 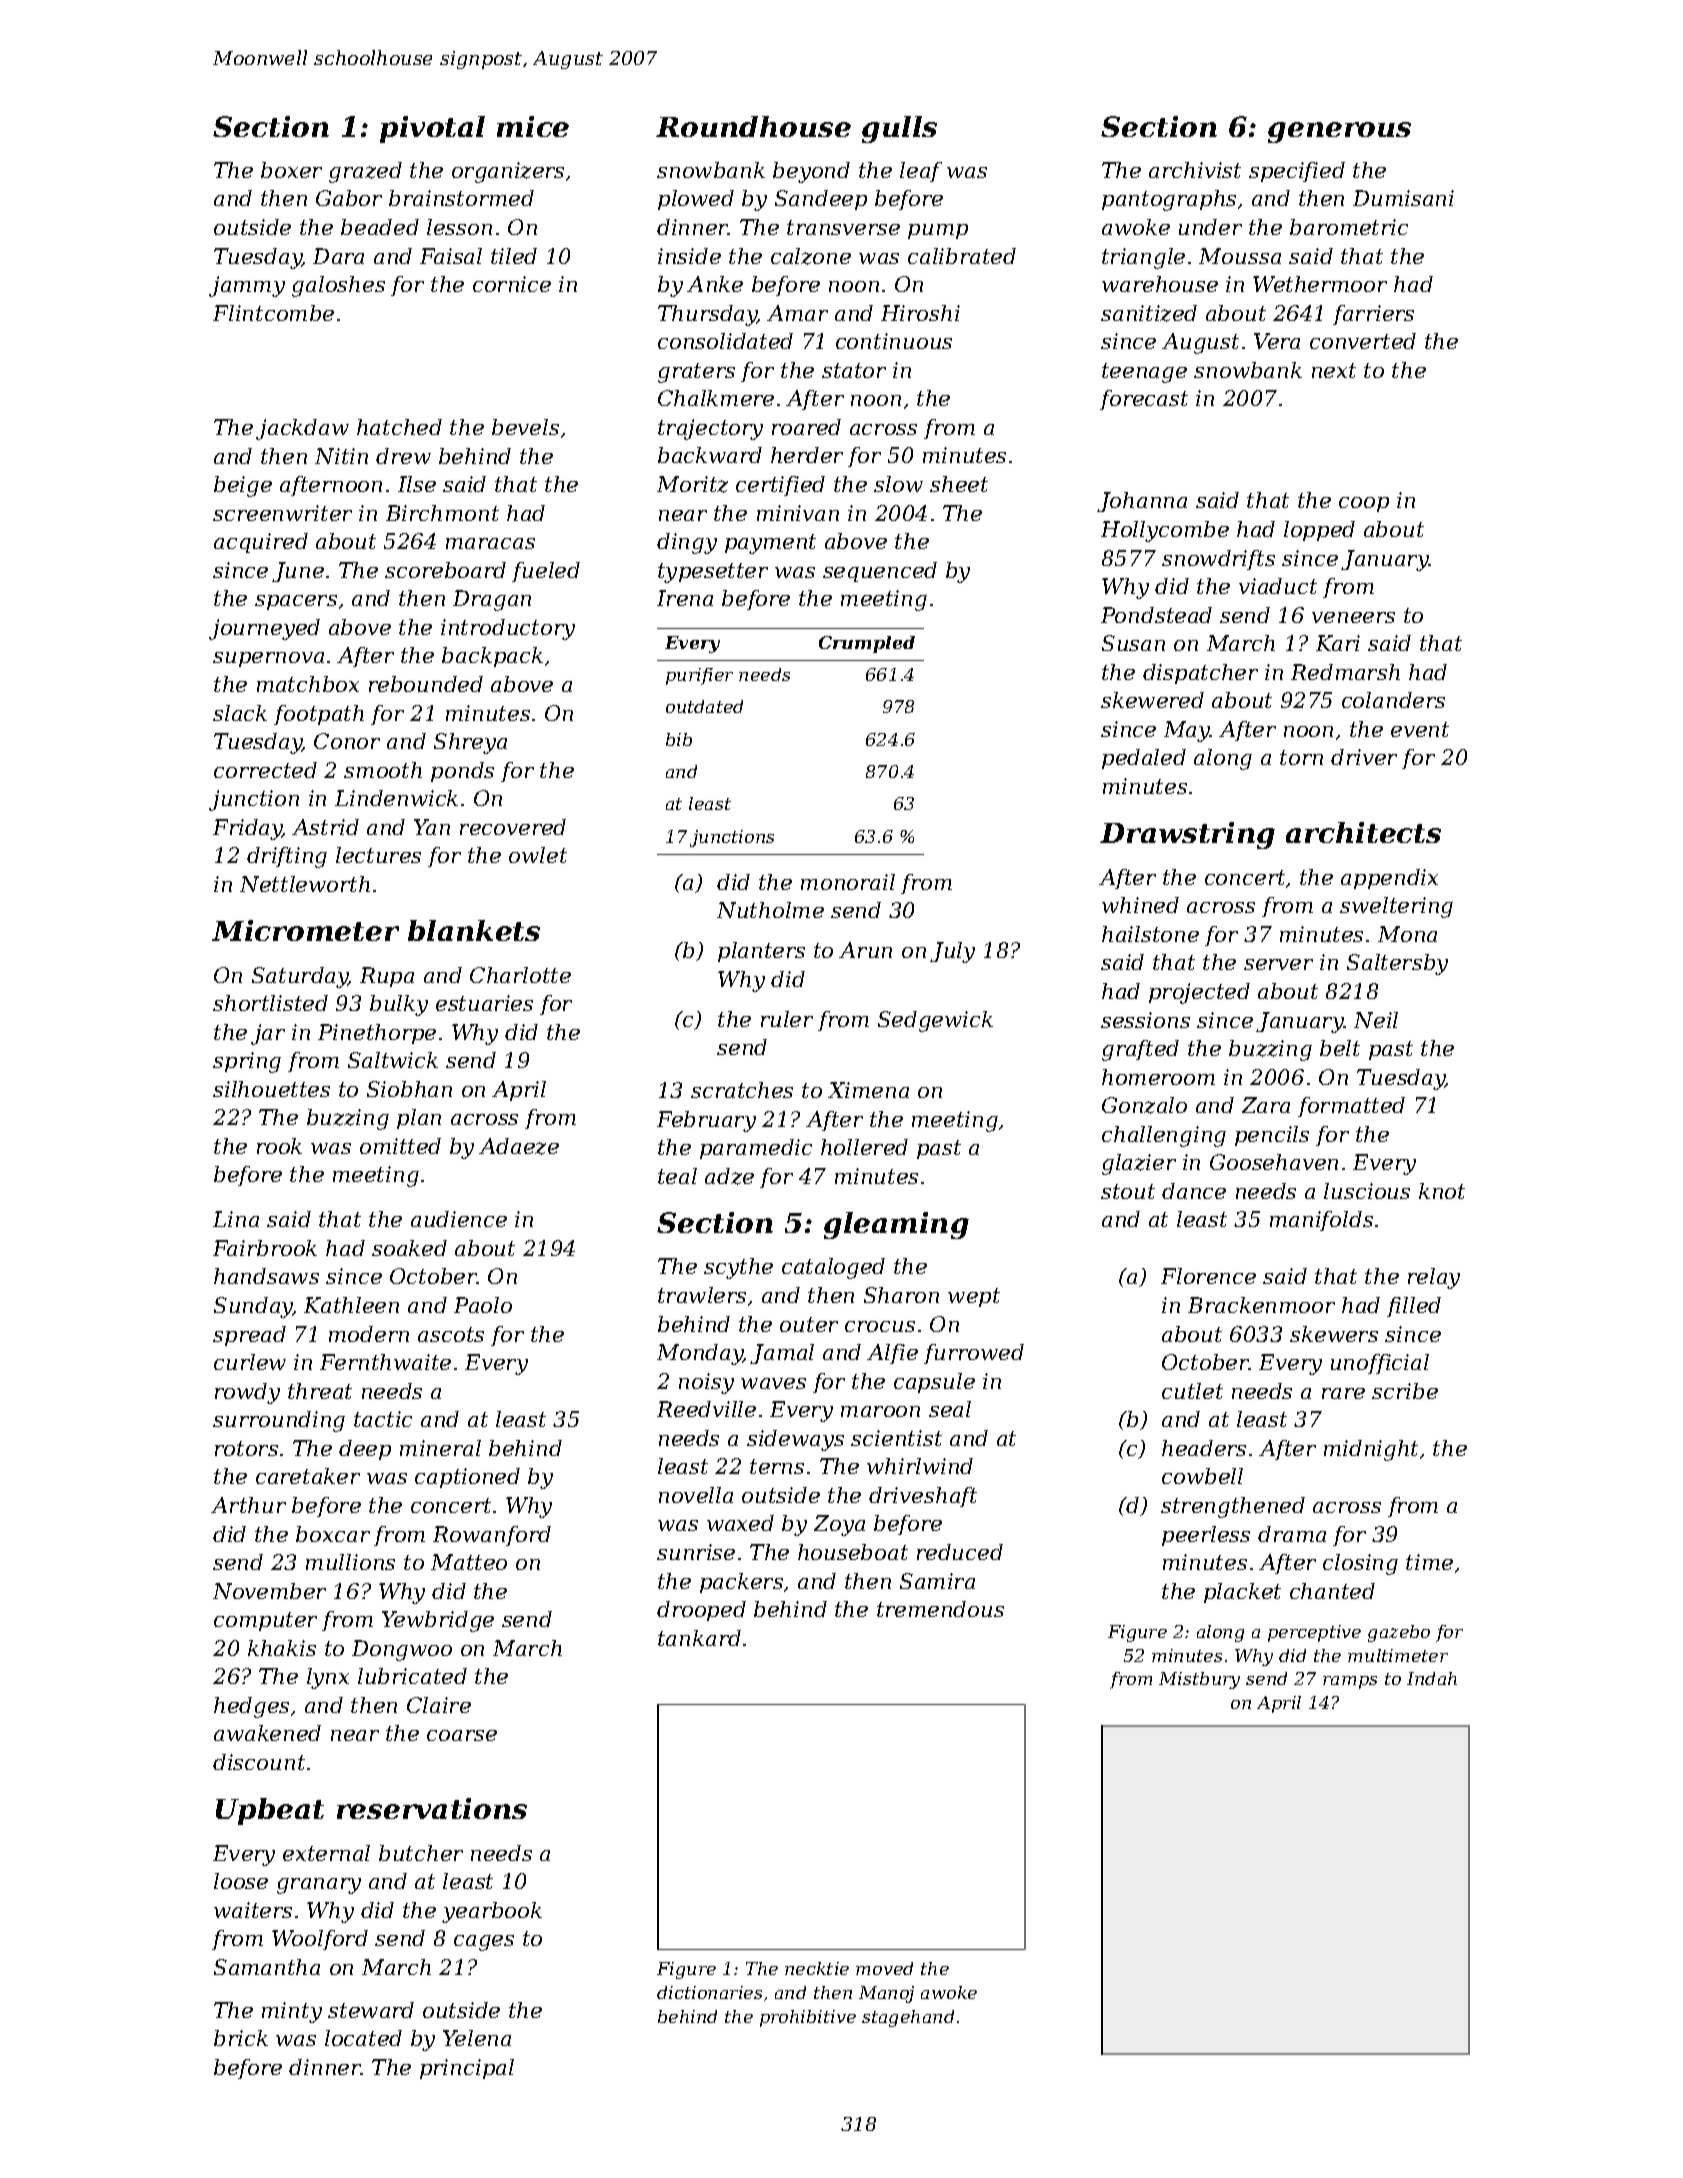 What do you see at coordinates (241, 2038) in the screenshot?
I see `brick` at bounding box center [241, 2038].
